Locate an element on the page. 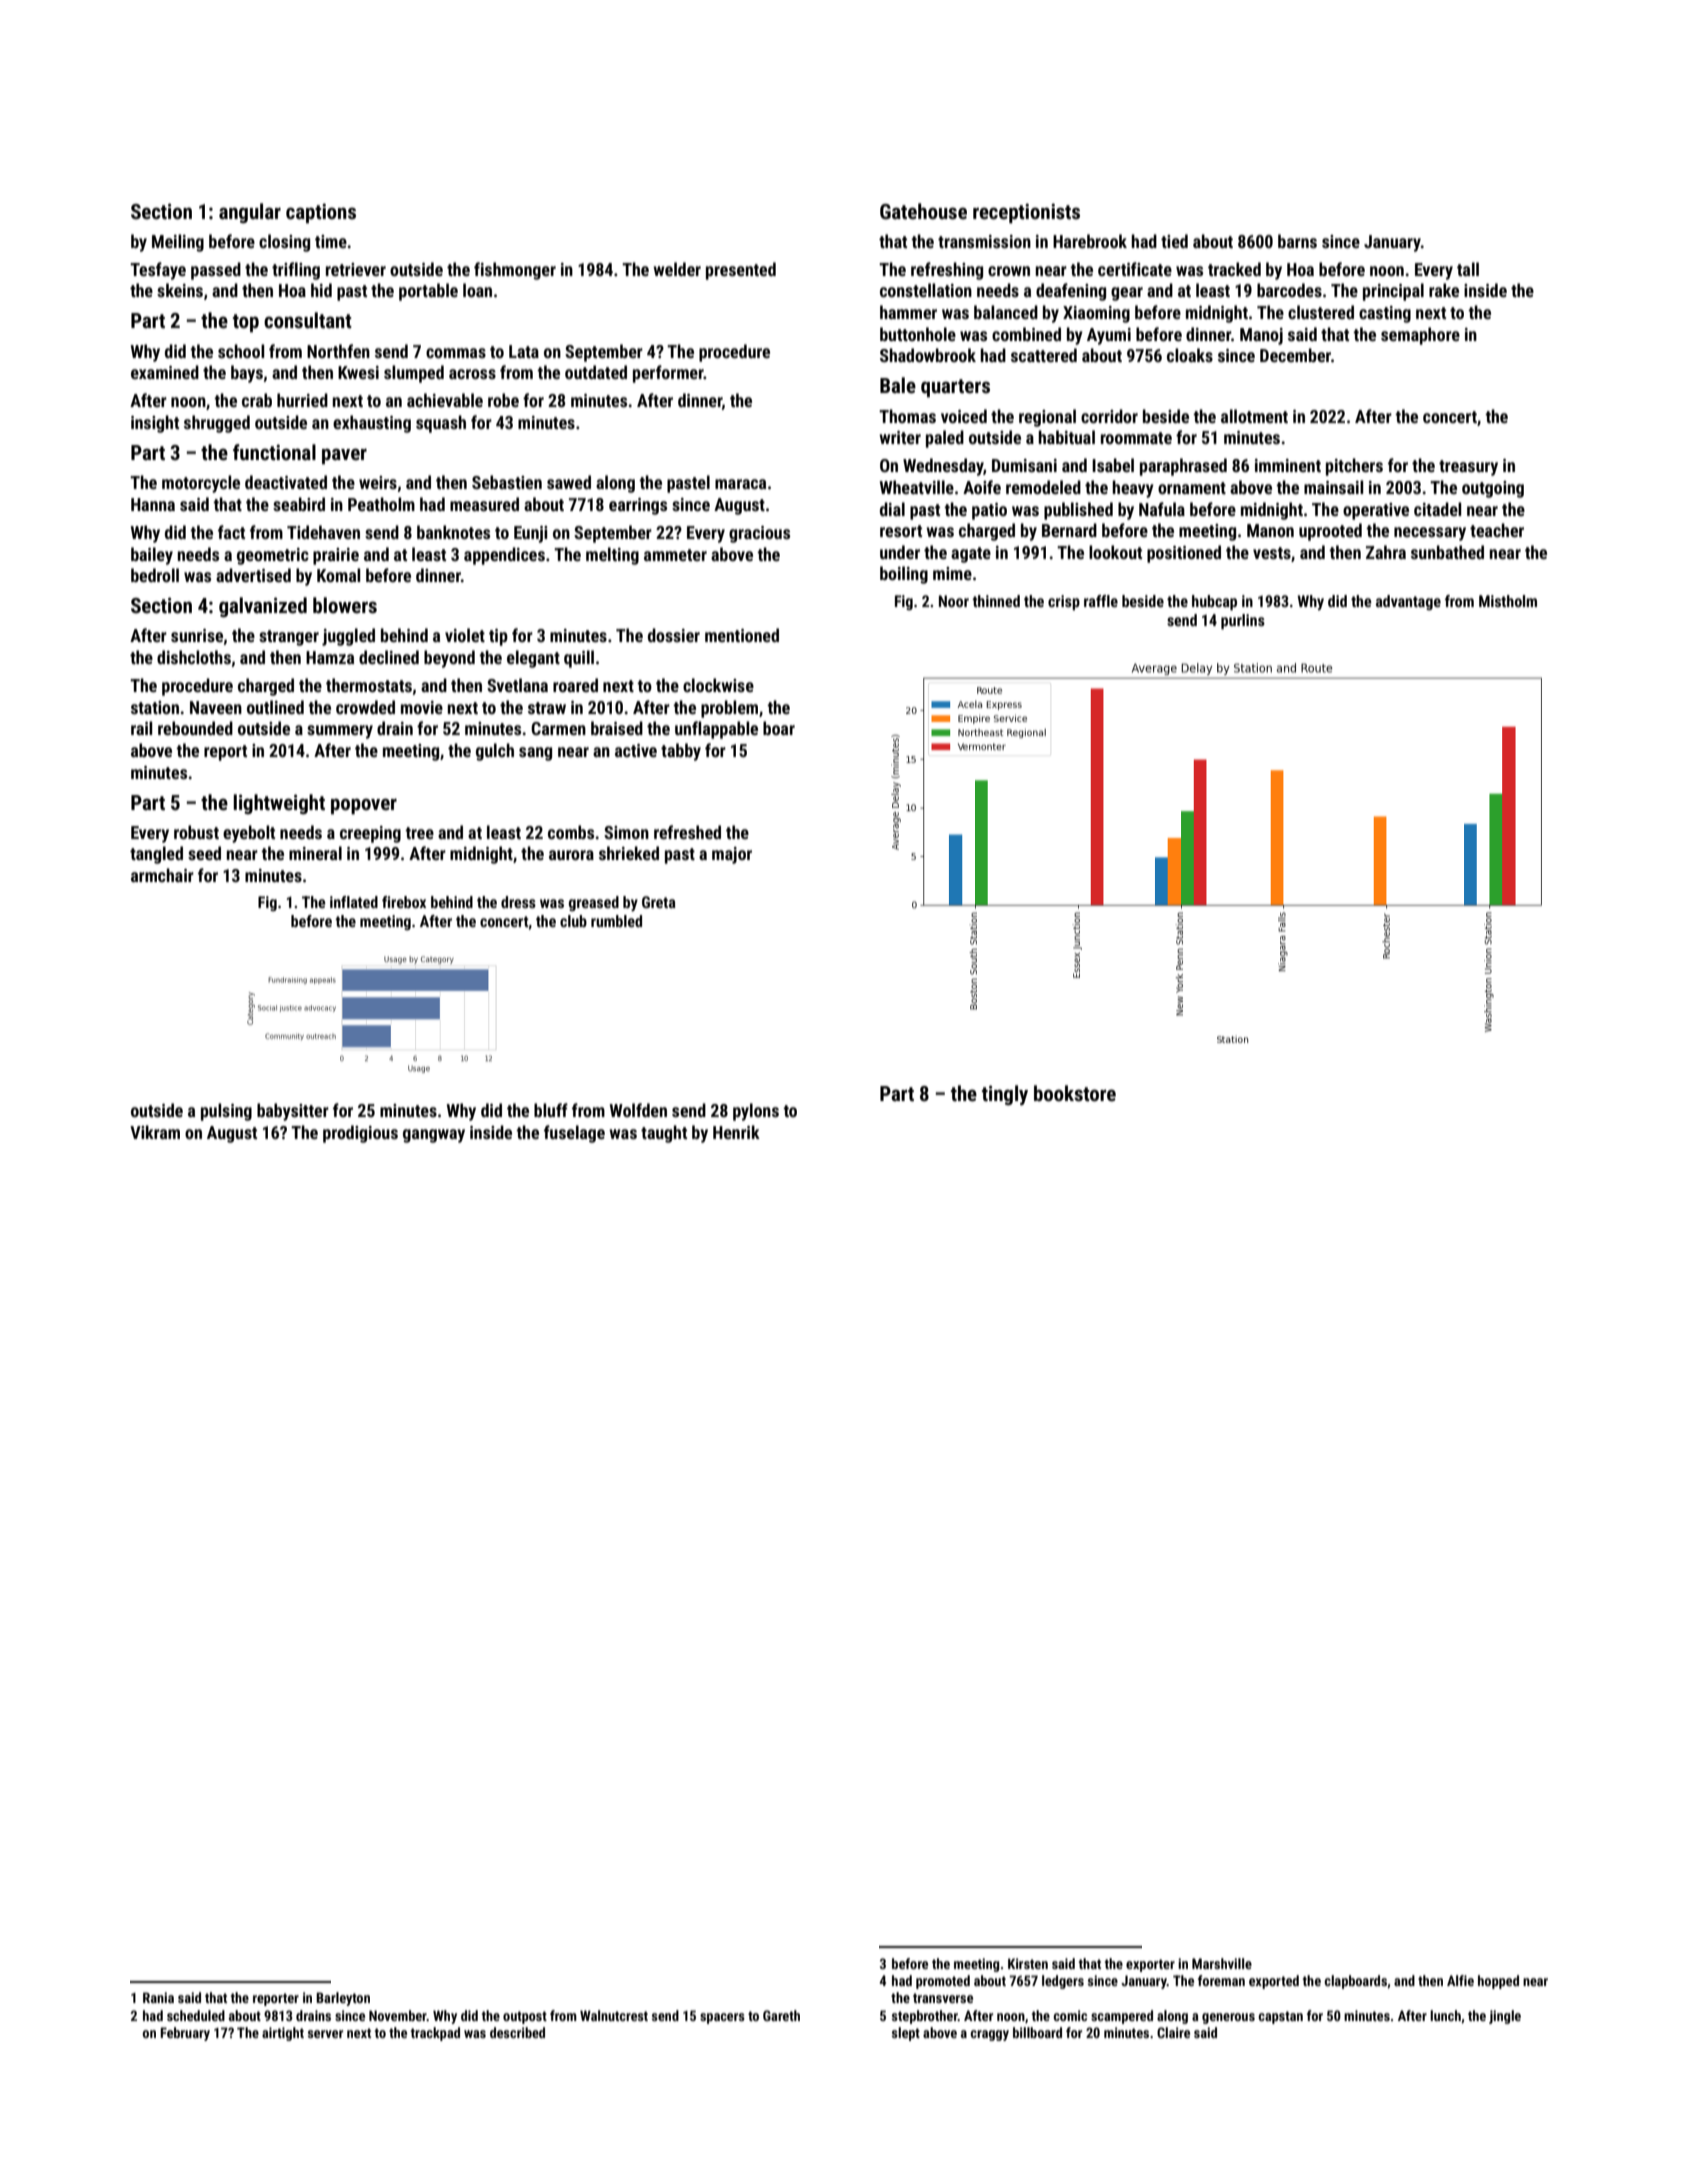 Image resolution: width=1683 pixels, height=2178 pixels. mainsail is located at coordinates (1333, 487).
